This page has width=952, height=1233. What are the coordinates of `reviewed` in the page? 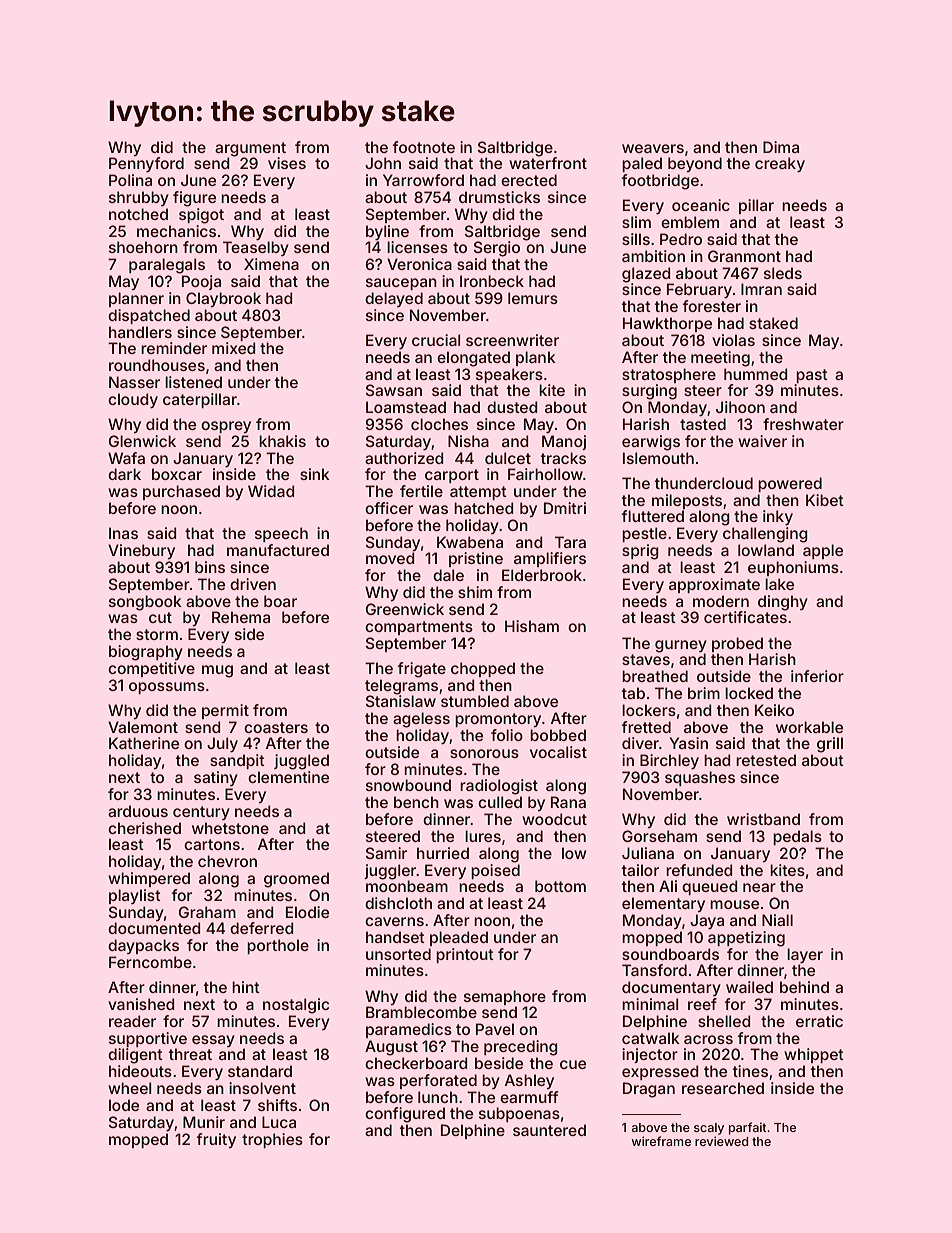 It's located at (721, 1141).
